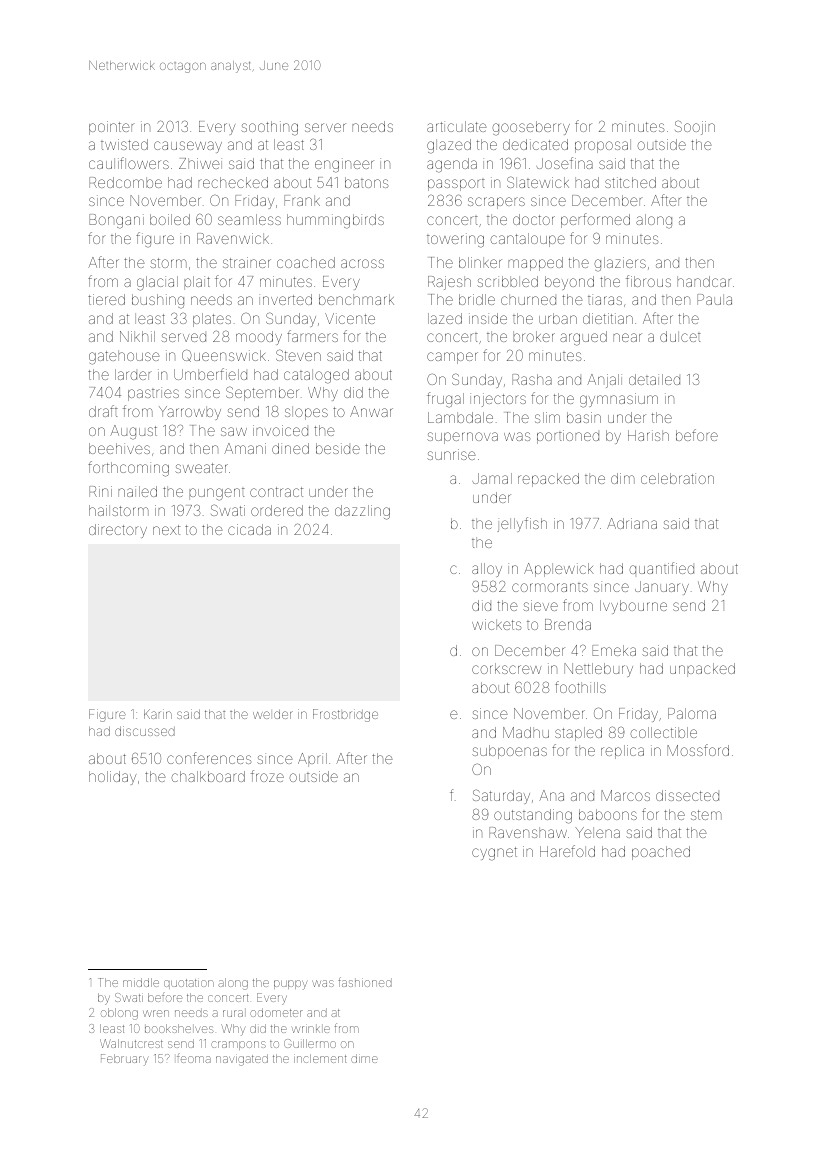 The height and width of the document is (1174, 827). I want to click on soothing, so click(269, 128).
